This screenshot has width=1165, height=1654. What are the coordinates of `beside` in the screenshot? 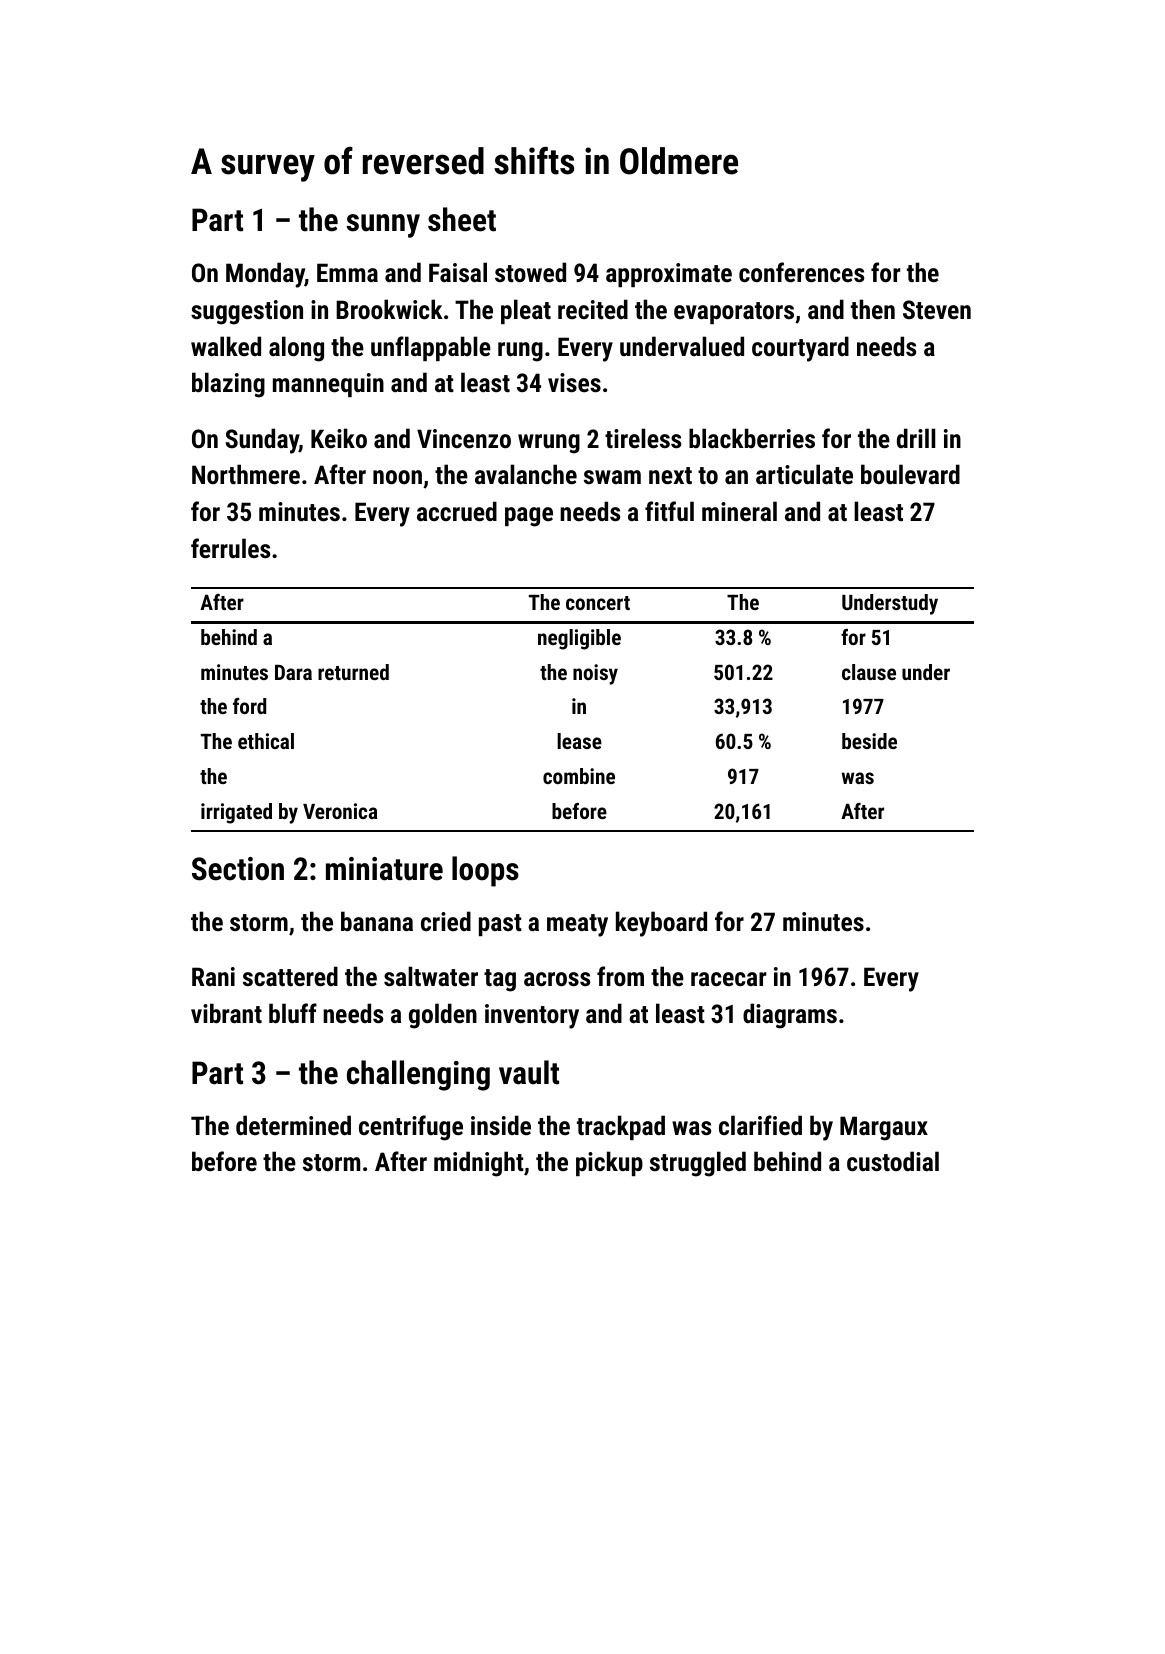 It's located at (869, 741).
